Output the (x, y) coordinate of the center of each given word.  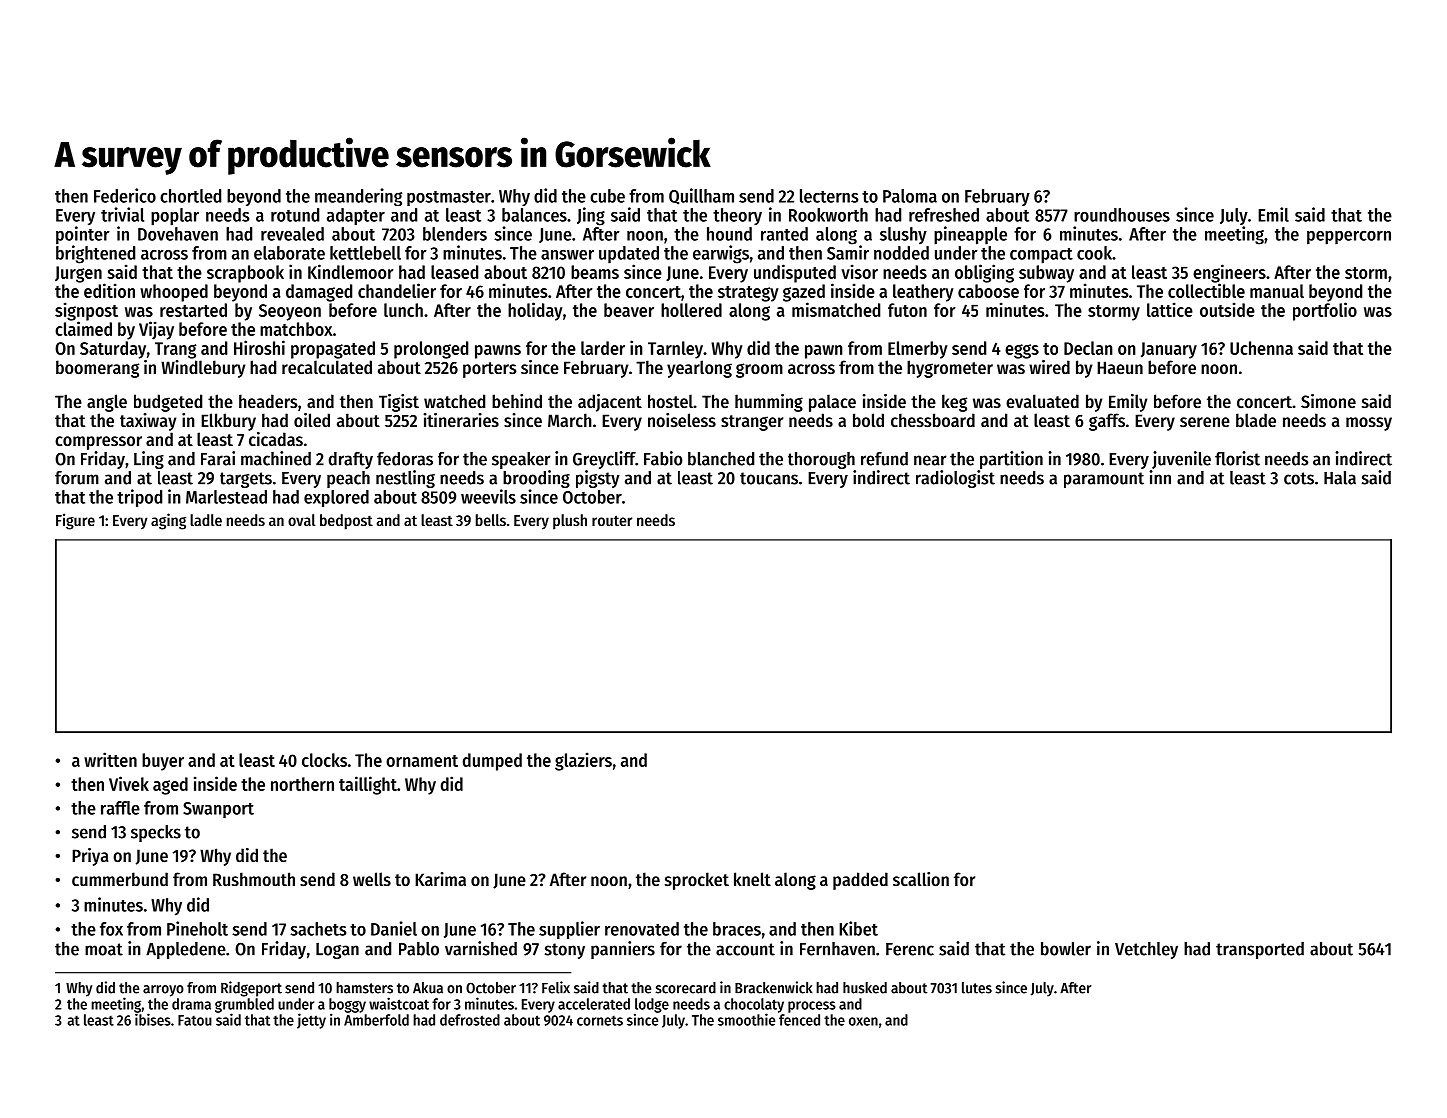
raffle (120, 808)
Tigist (399, 403)
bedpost (346, 522)
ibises (153, 1019)
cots (1299, 478)
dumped (492, 762)
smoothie (746, 1019)
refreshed (944, 215)
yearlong (699, 369)
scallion (921, 879)
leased (454, 272)
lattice (1170, 309)
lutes (977, 988)
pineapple (970, 235)
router (612, 520)
